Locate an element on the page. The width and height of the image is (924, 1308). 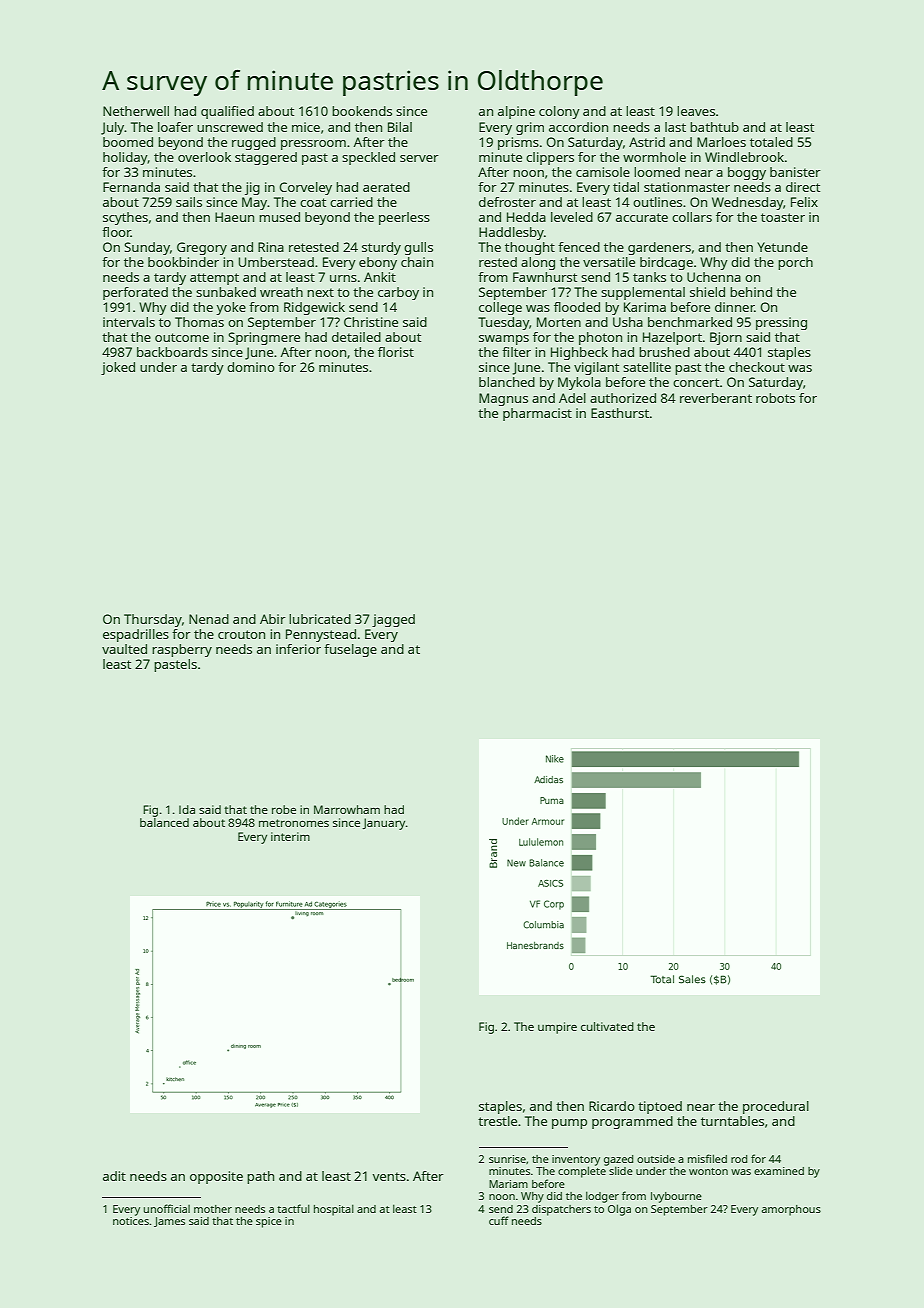
colony is located at coordinates (559, 112).
